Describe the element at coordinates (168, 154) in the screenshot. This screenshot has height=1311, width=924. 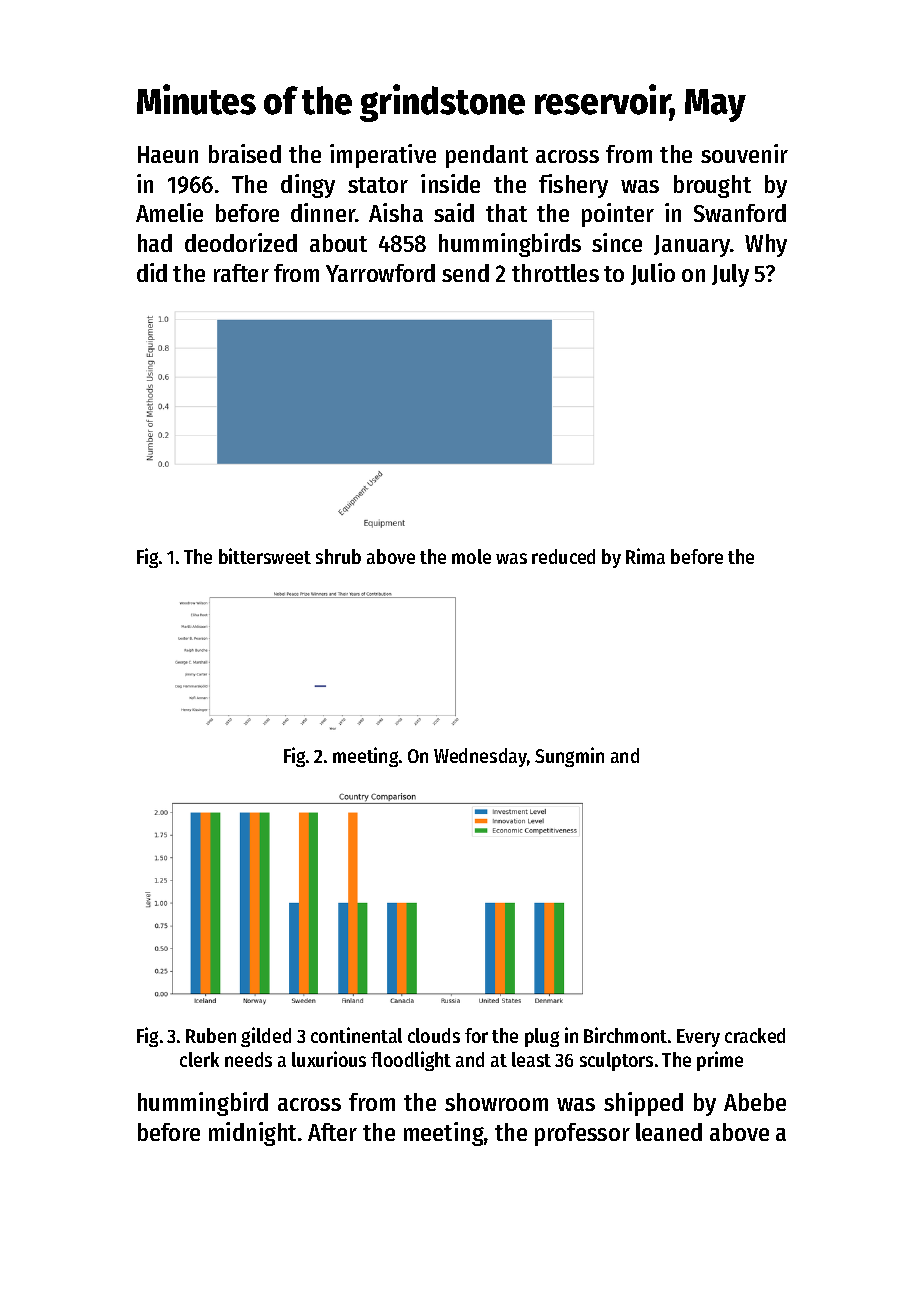
I see `Haeun` at that location.
